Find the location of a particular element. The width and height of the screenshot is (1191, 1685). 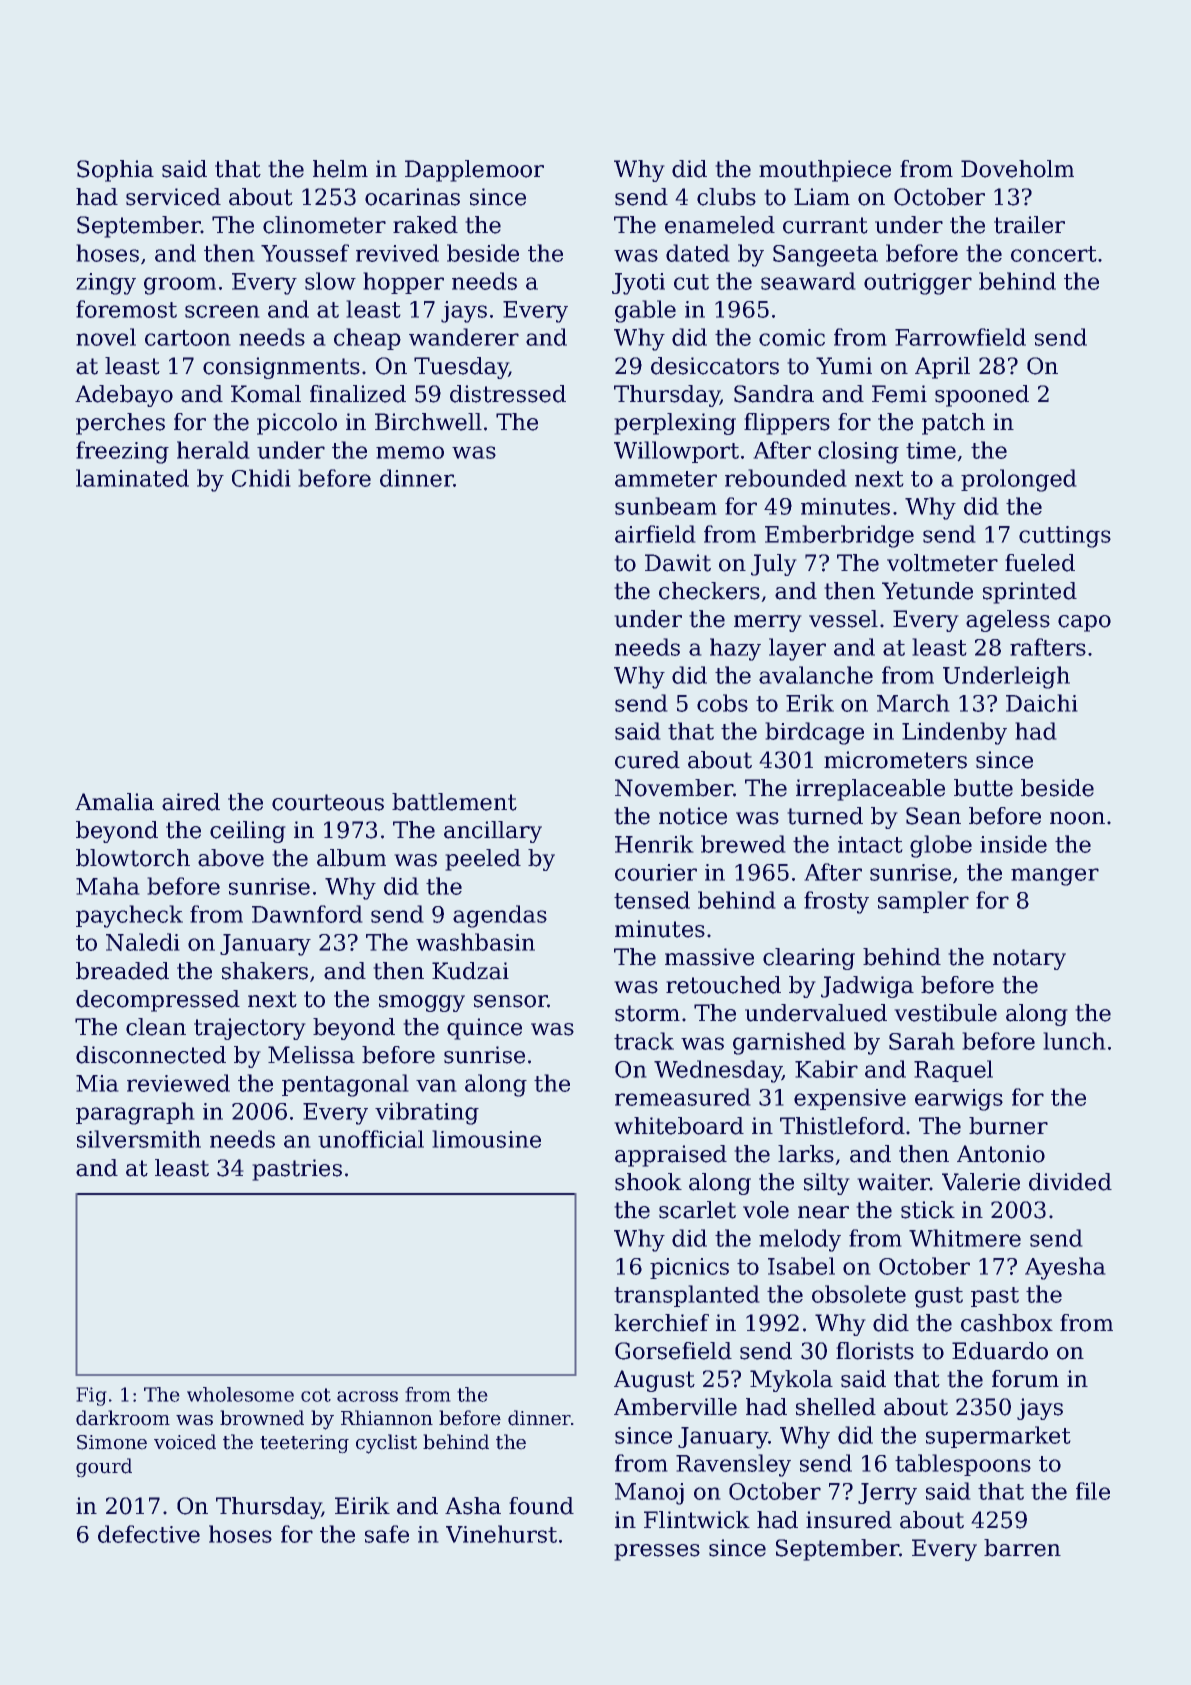

mouthpiece is located at coordinates (825, 171).
